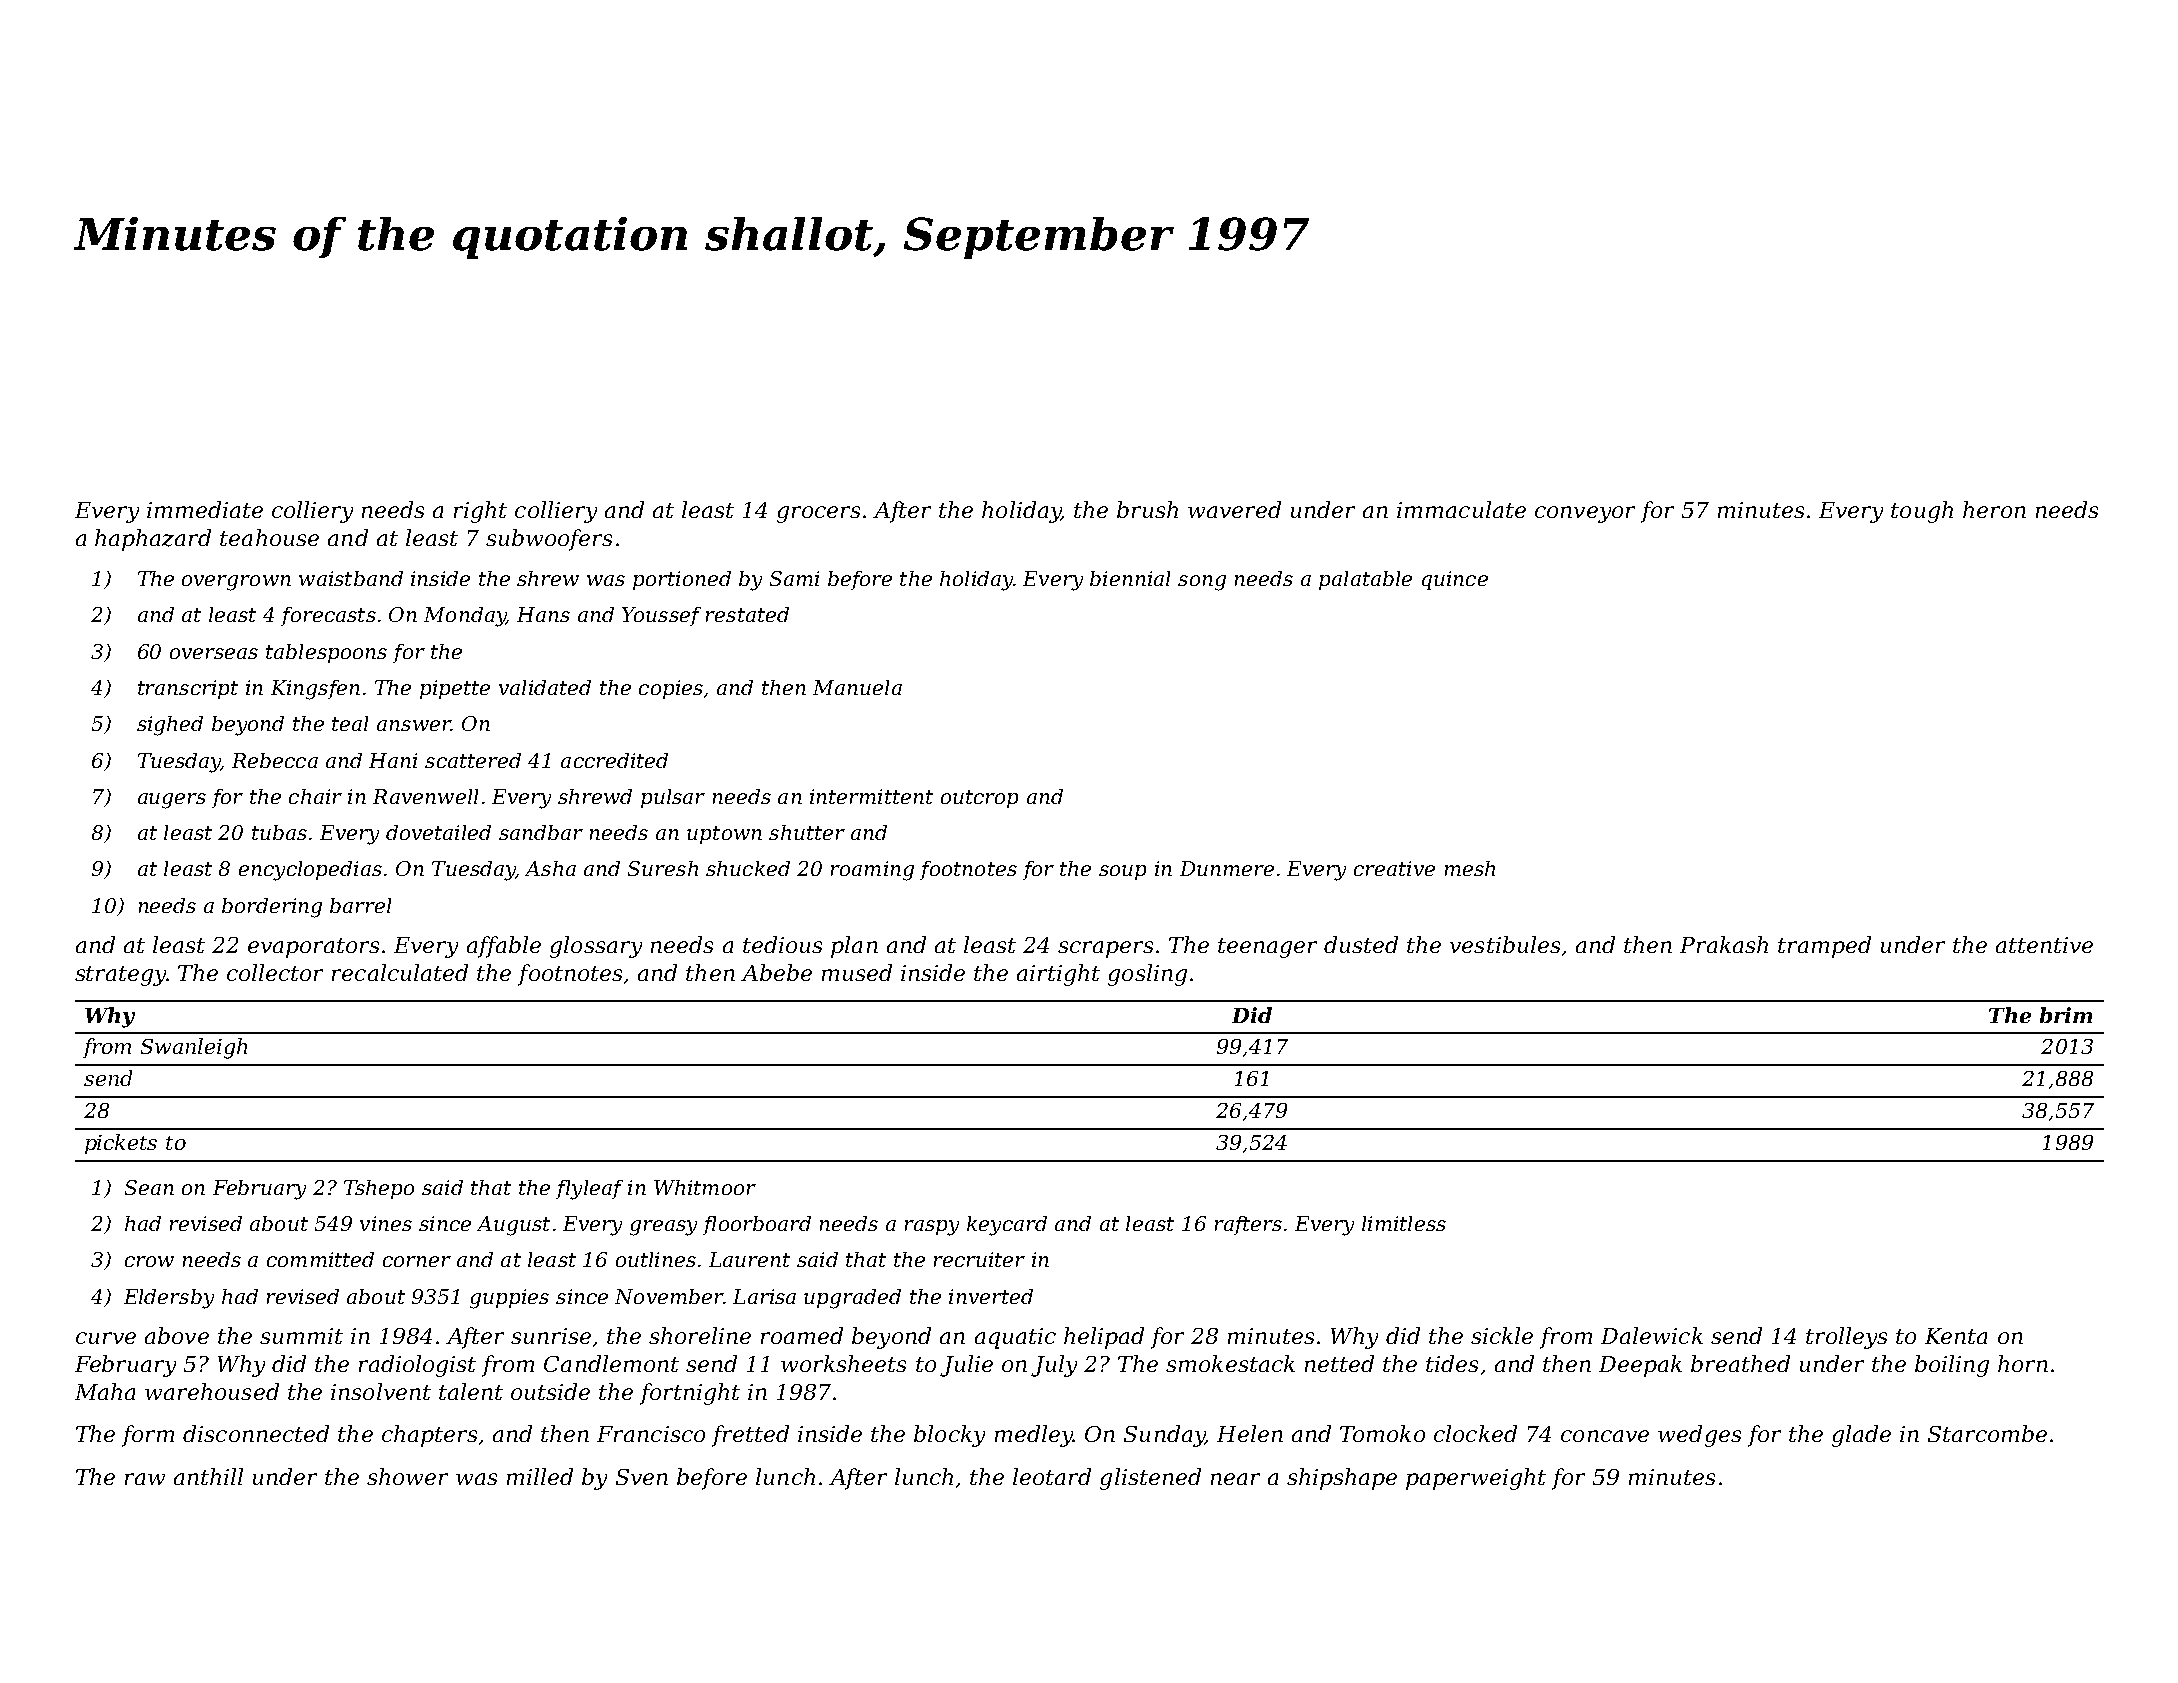 The height and width of the image is (1683, 2178). I want to click on restated, so click(747, 614).
